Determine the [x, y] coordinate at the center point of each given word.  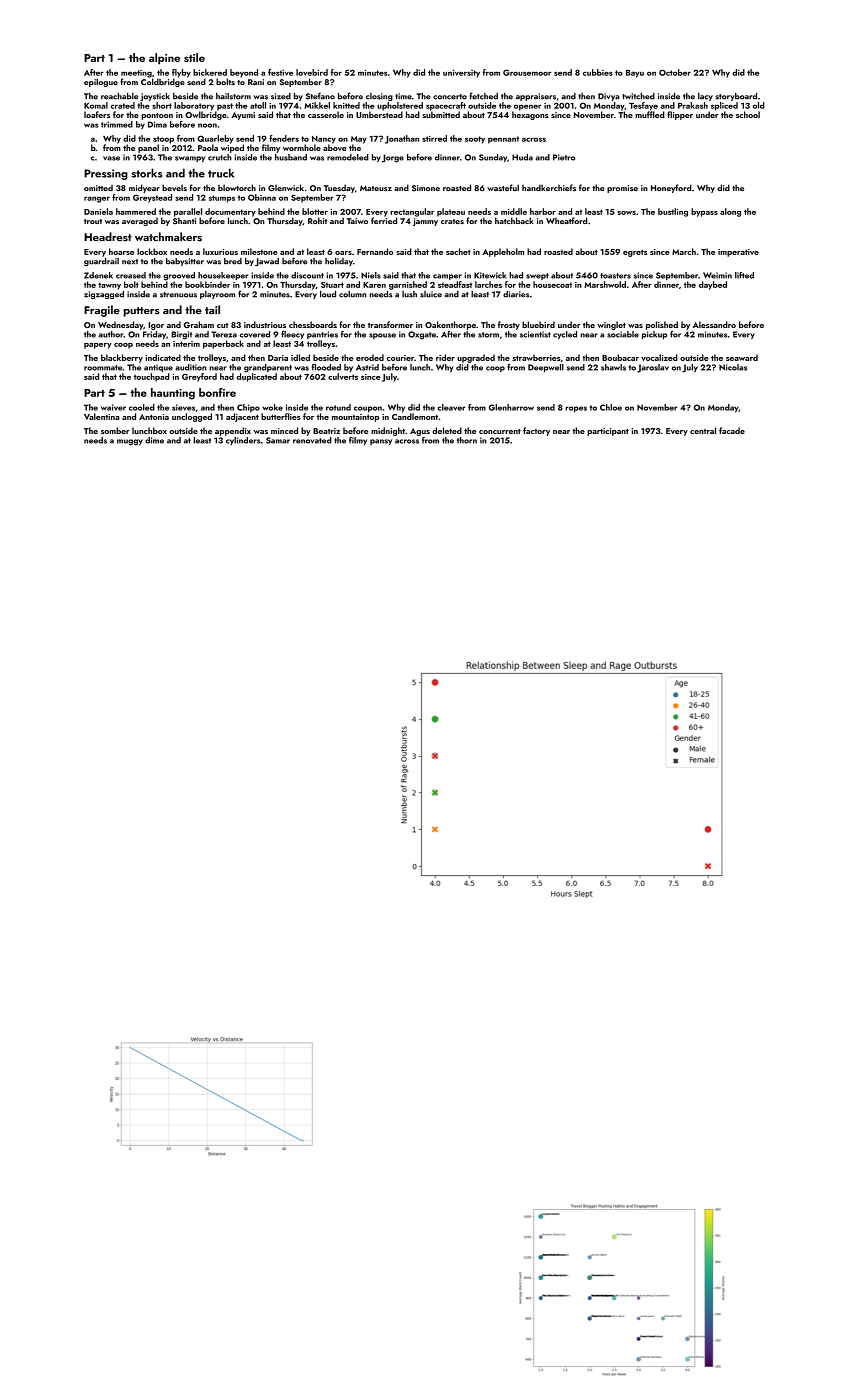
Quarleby [215, 139]
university [461, 73]
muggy [130, 442]
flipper [680, 115]
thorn [467, 440]
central [703, 430]
